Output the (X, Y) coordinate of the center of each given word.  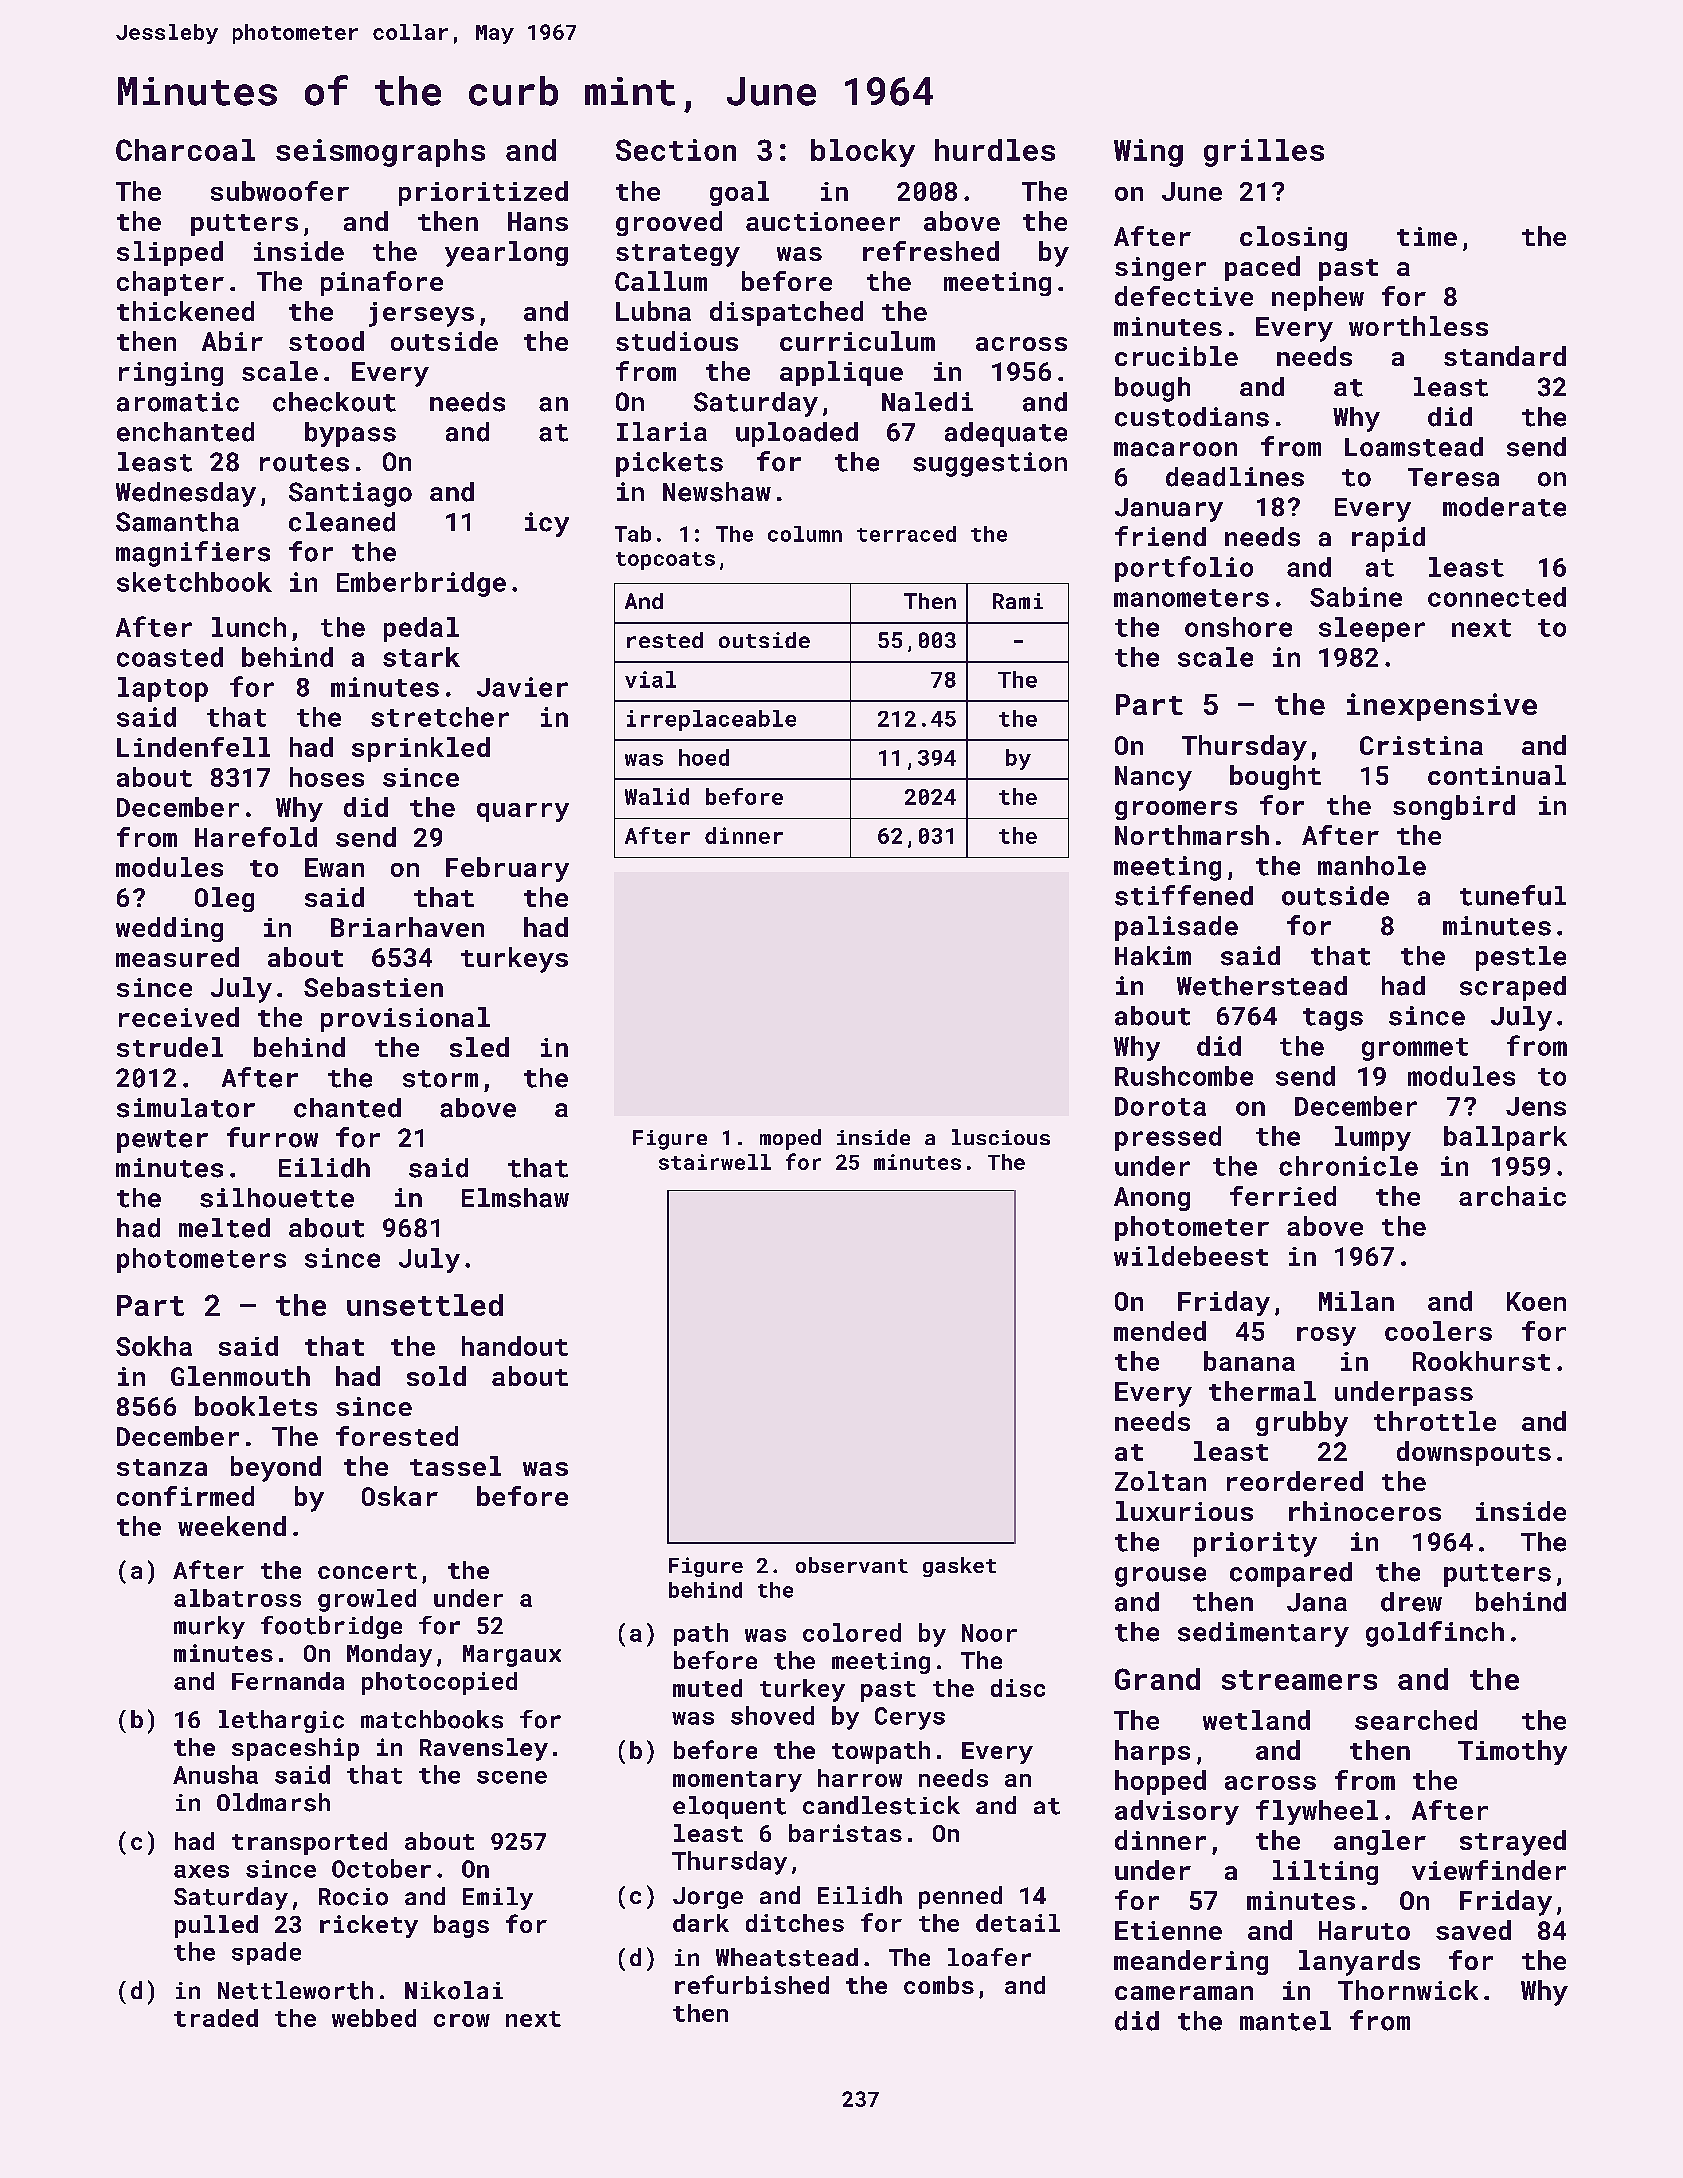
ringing (171, 374)
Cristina (1421, 745)
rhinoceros (1365, 1511)
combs (939, 1985)
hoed (704, 757)
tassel (455, 1466)
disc (1018, 1688)
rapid (1388, 539)
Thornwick (1408, 1990)
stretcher (440, 717)
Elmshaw (515, 1198)
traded (216, 2018)
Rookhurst (1481, 1361)
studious (677, 341)
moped (790, 1139)
